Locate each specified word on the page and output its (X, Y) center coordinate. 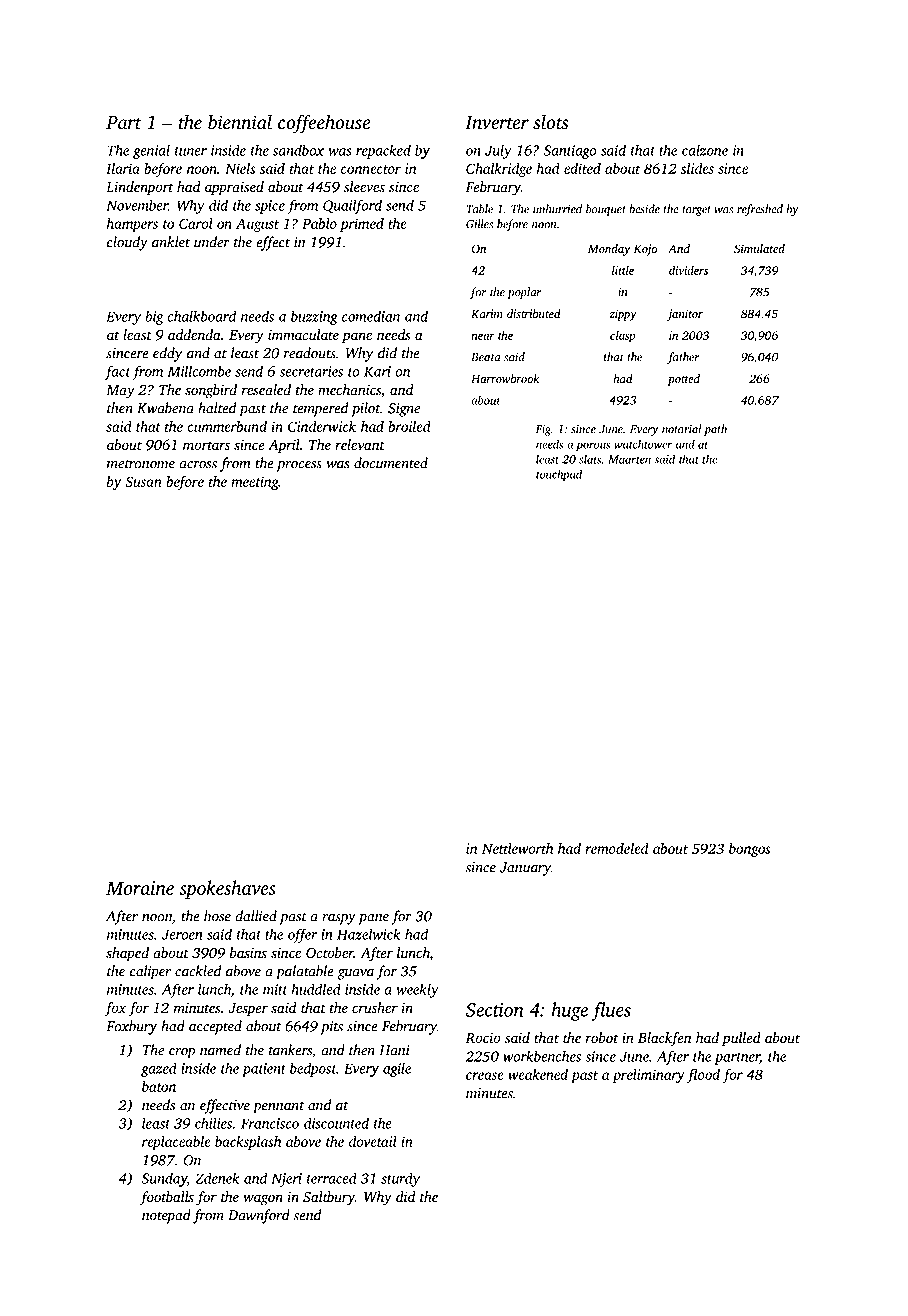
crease (485, 1076)
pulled (741, 1039)
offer (302, 935)
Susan (143, 481)
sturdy (400, 1179)
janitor (685, 315)
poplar (524, 293)
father (683, 358)
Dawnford (259, 1216)
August (257, 225)
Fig (543, 430)
